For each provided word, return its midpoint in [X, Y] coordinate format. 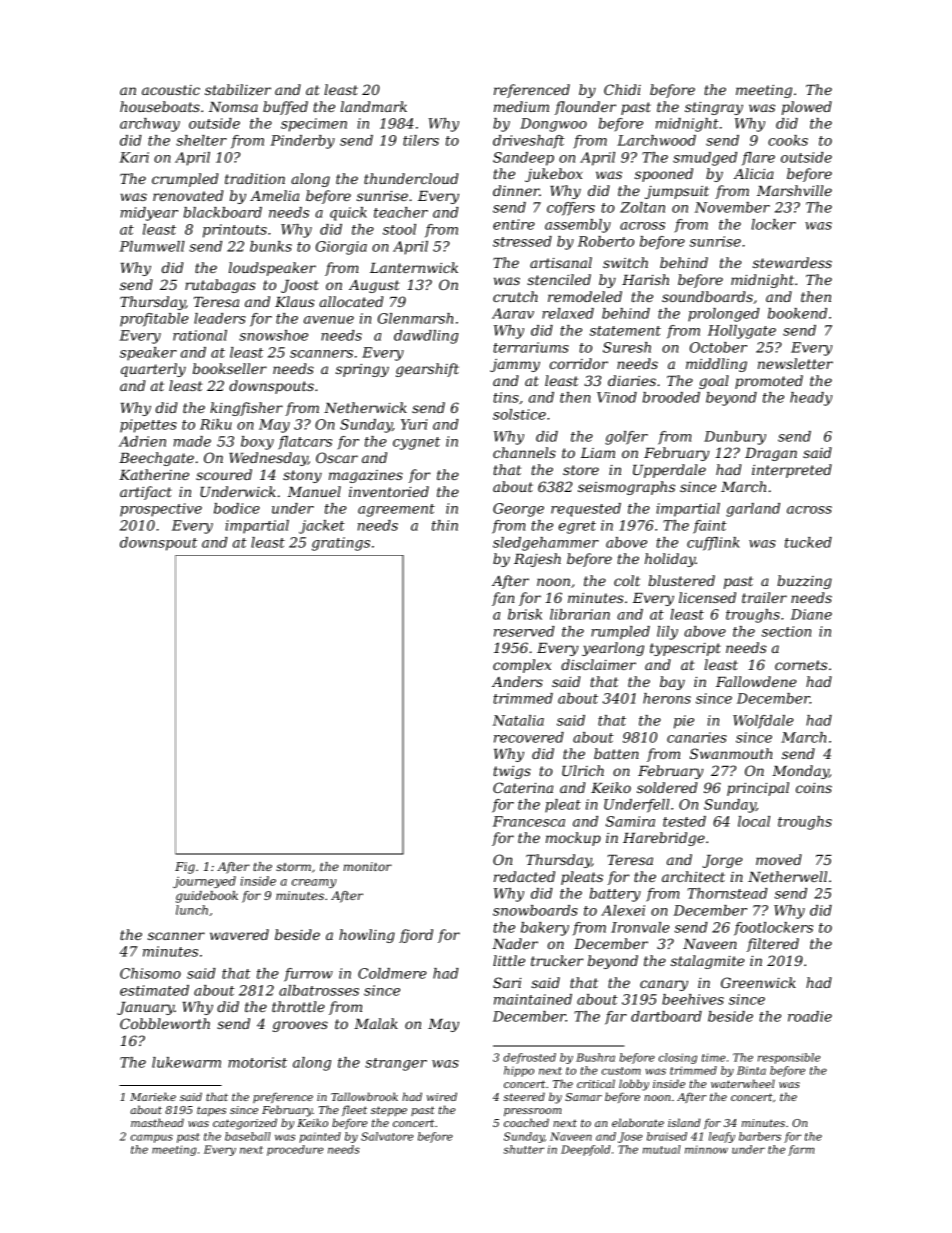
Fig [185, 868]
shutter [523, 1149]
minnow [706, 1149]
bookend [797, 313]
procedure [295, 1150]
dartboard [666, 1016]
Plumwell [152, 246]
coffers [571, 209]
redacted [524, 876]
